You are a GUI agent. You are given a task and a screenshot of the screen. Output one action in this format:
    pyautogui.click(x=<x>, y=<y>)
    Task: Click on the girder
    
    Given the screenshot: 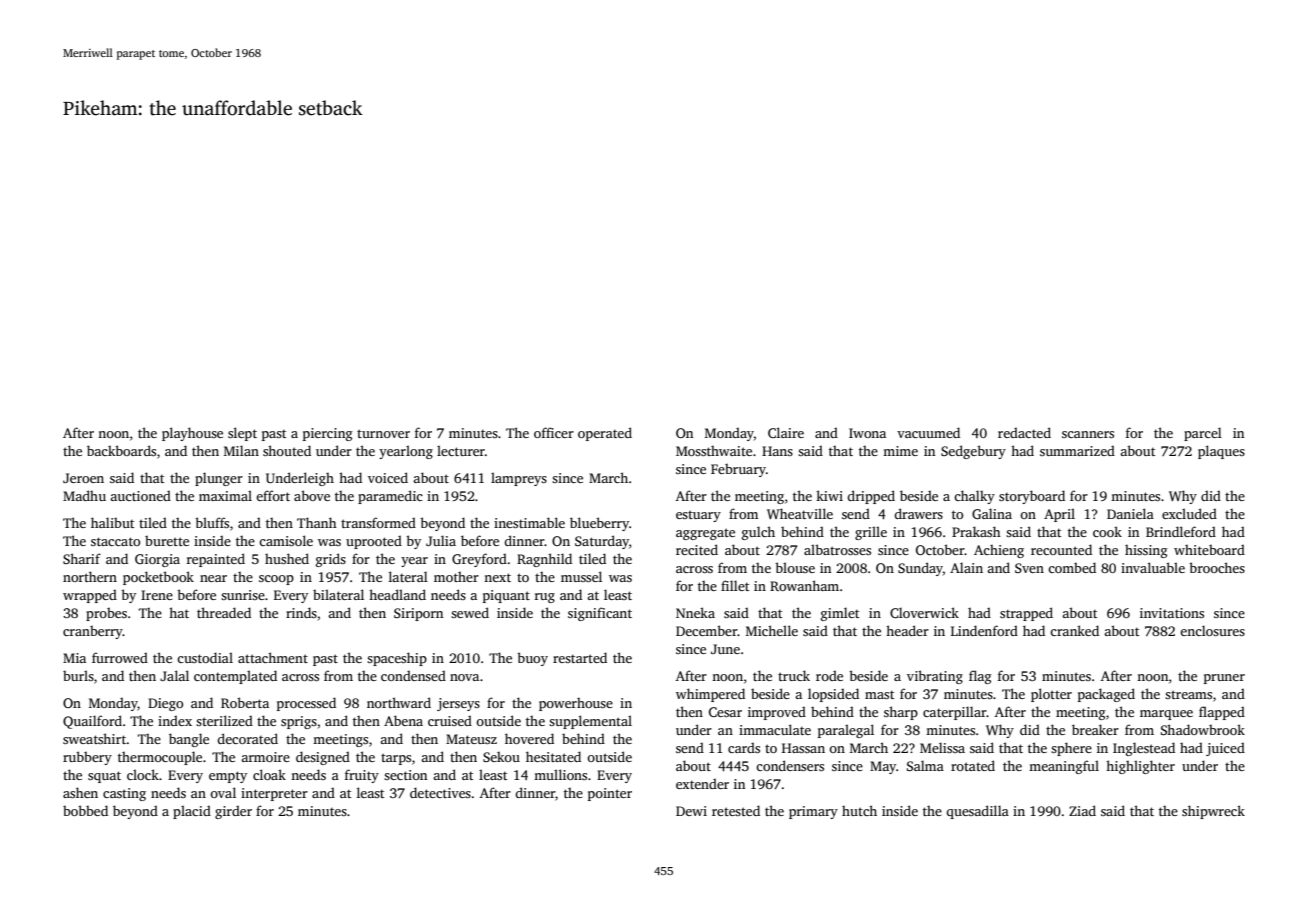 What is the action you would take?
    pyautogui.click(x=233, y=812)
